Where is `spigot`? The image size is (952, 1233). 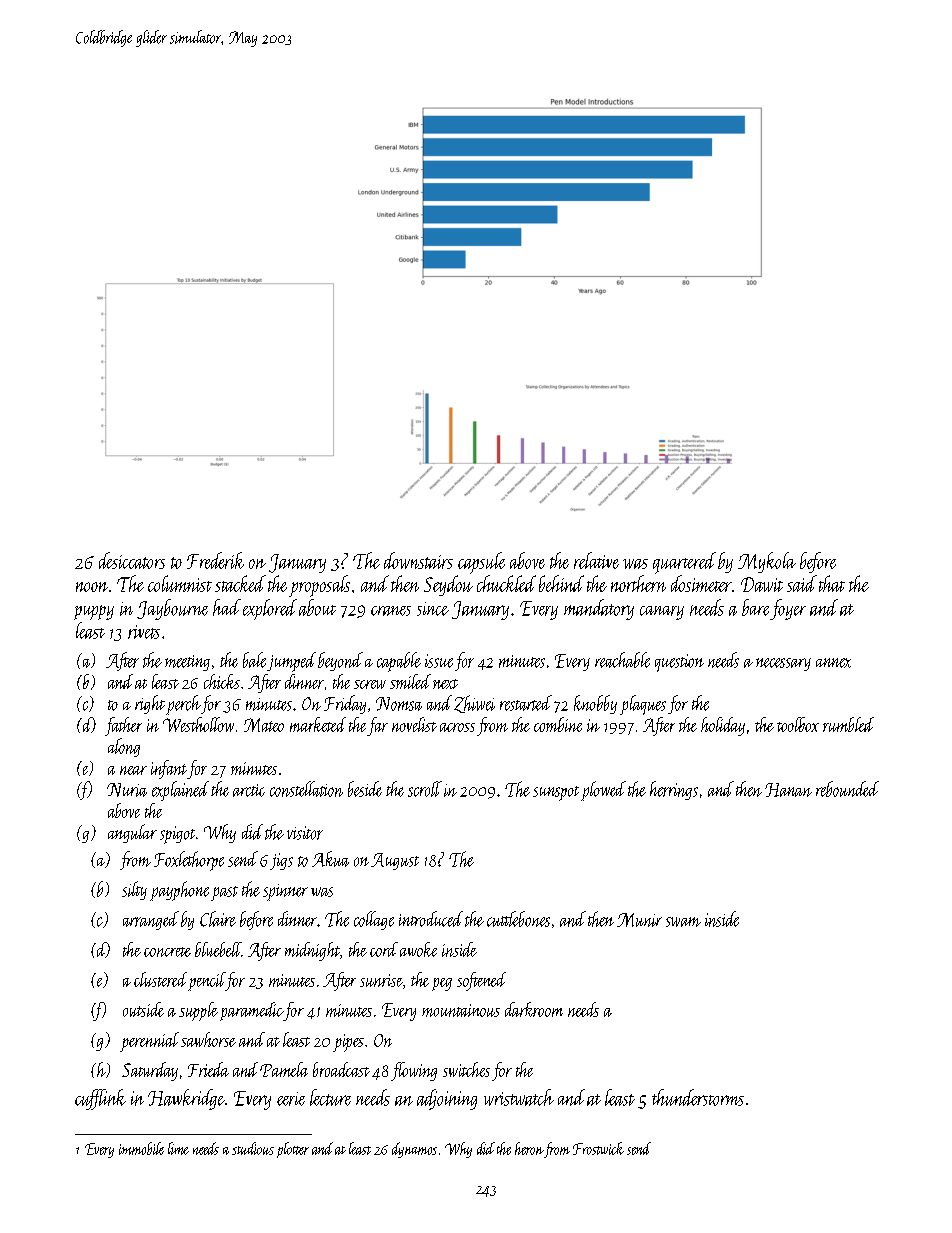
spigot is located at coordinates (177, 835).
